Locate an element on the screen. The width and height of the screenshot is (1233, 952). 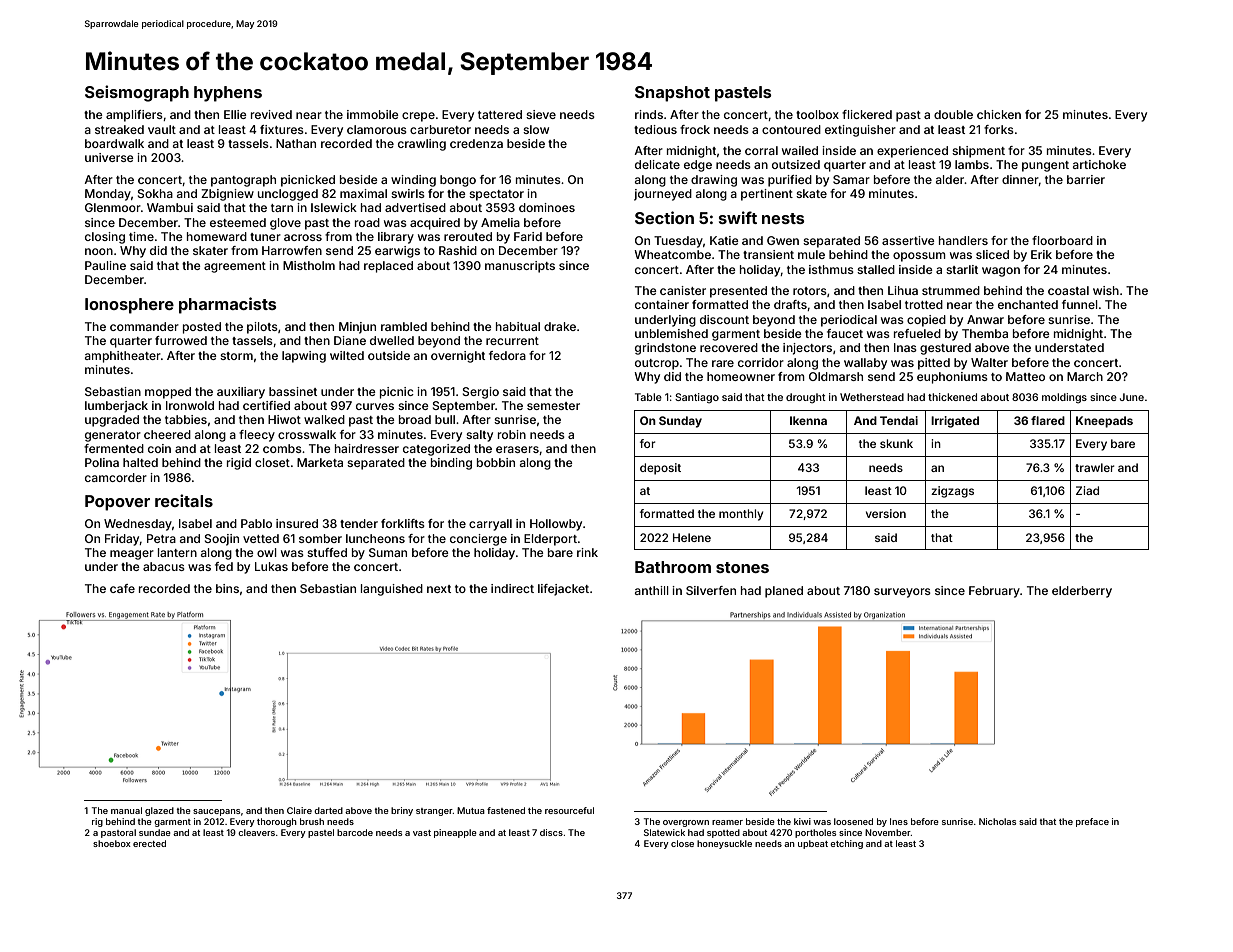
Ziad is located at coordinates (1087, 490).
